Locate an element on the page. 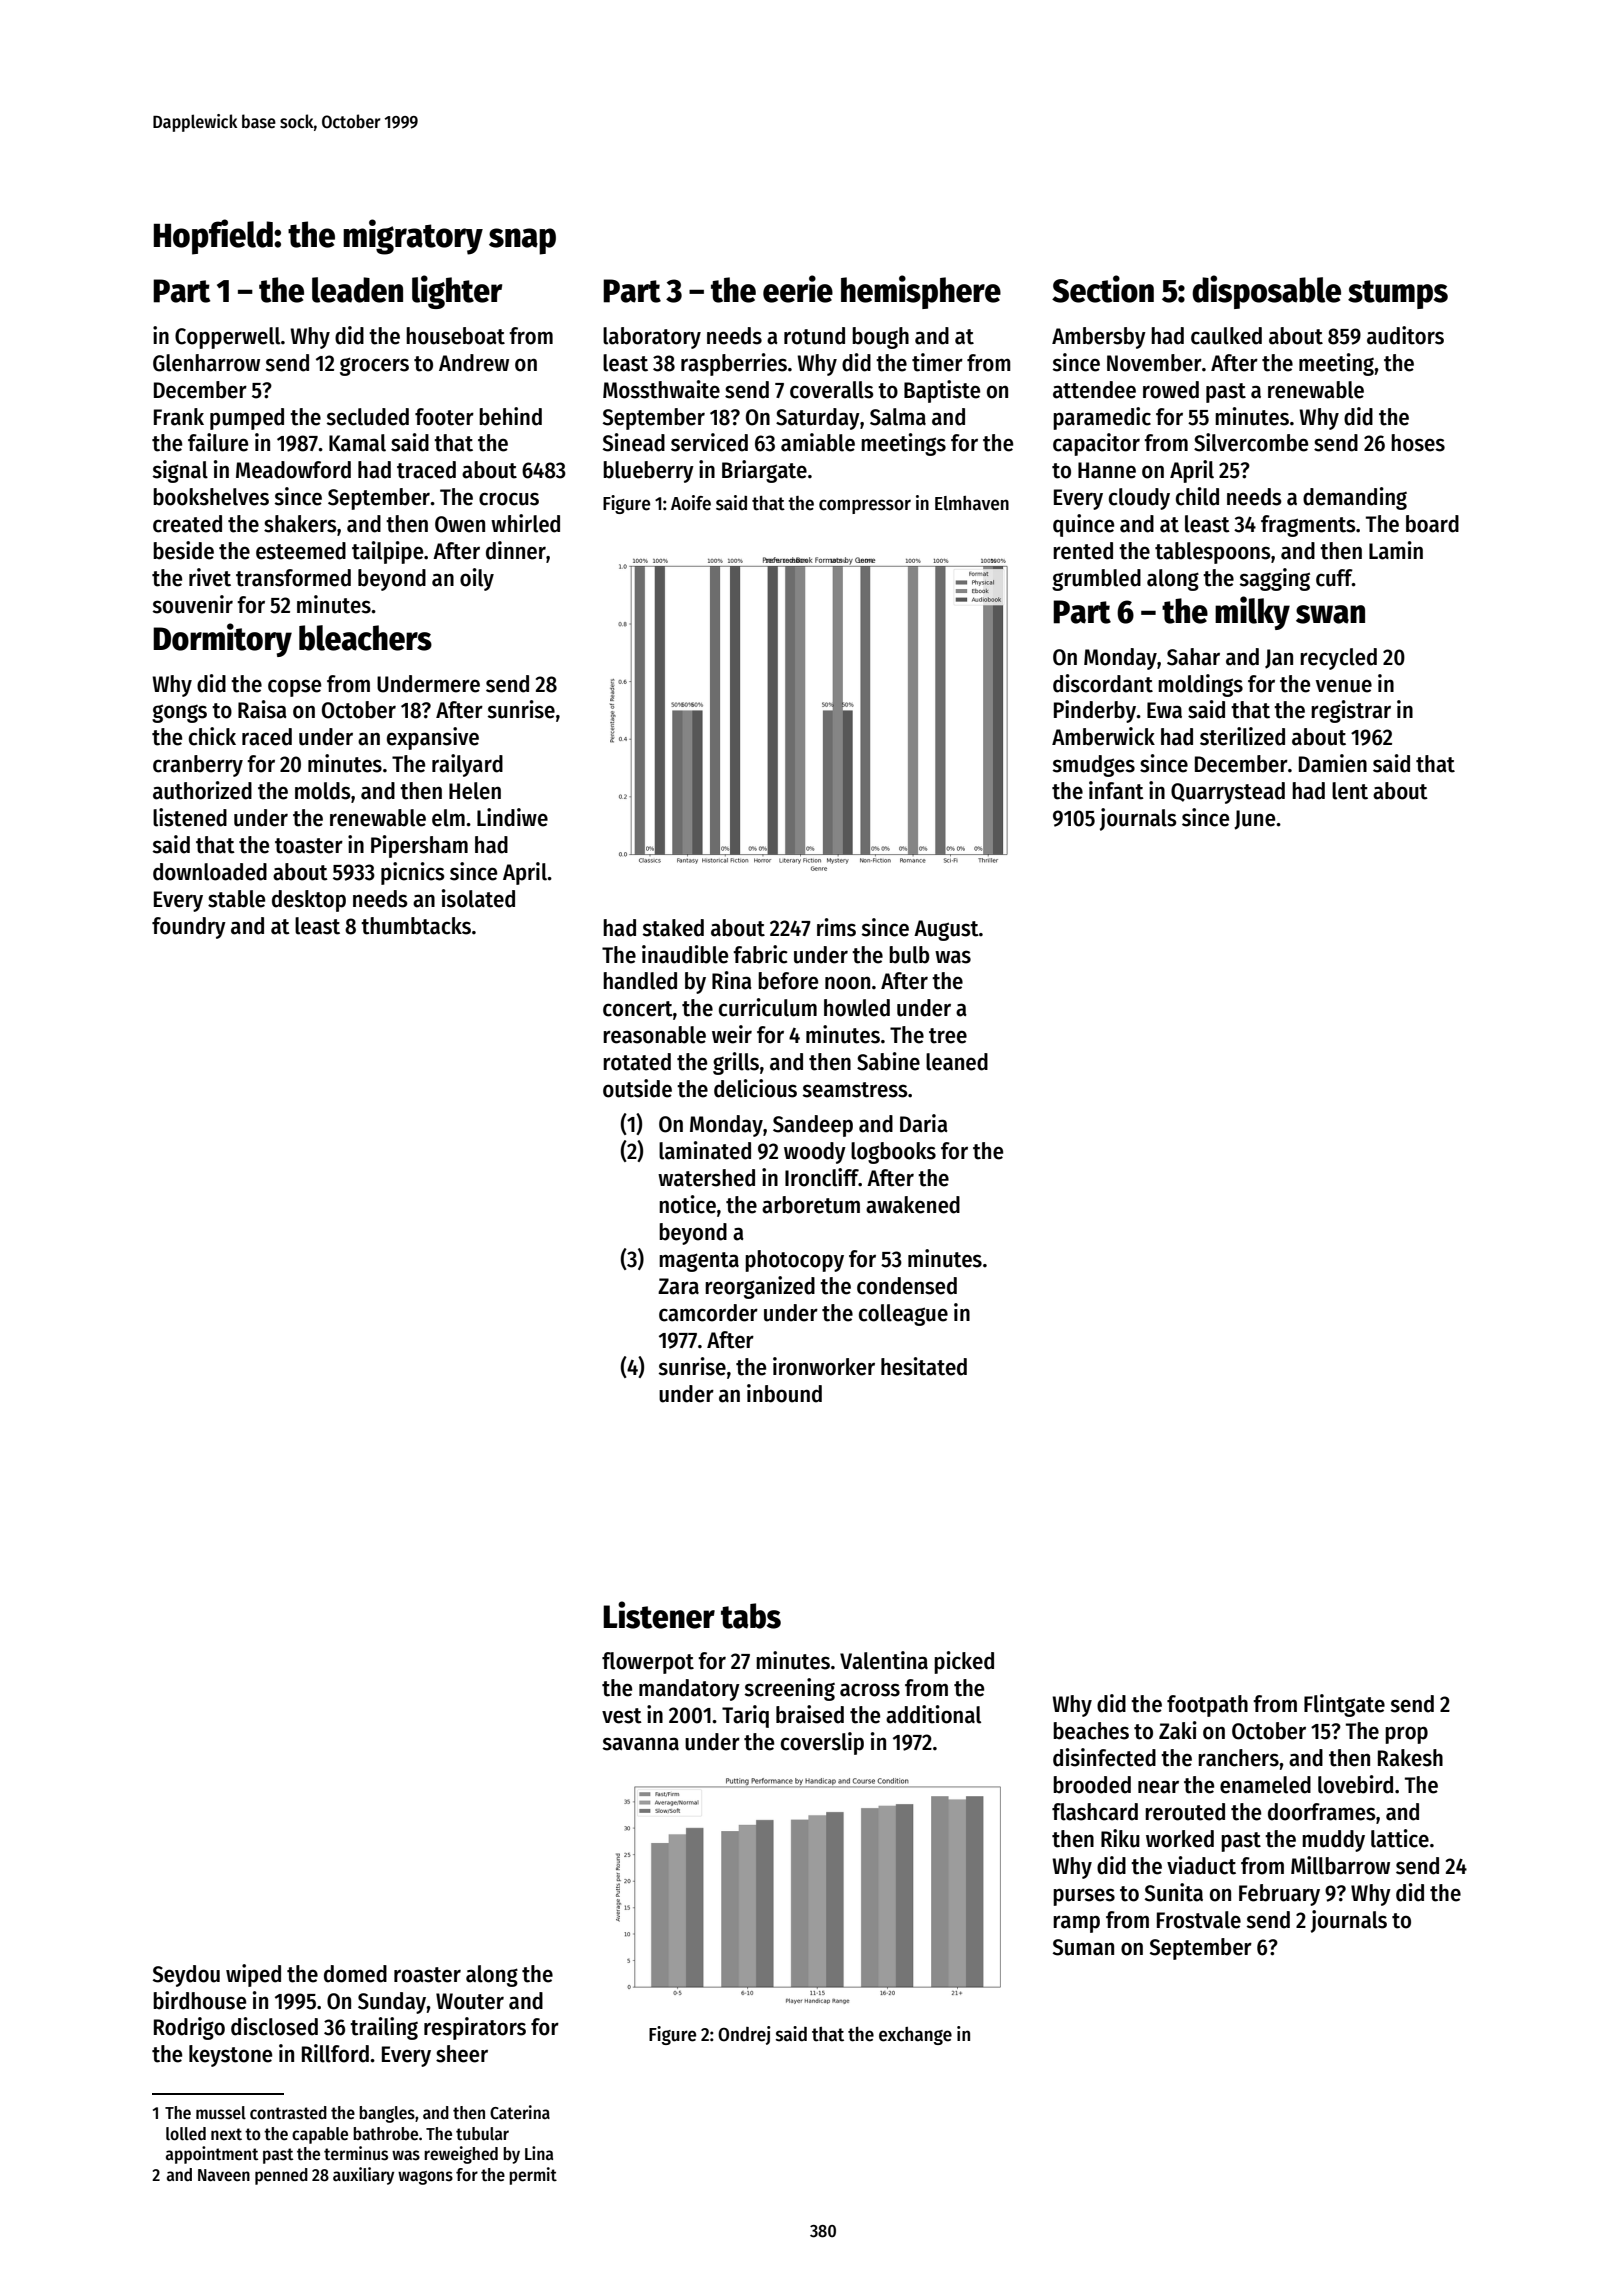  Lindiwe is located at coordinates (512, 817).
